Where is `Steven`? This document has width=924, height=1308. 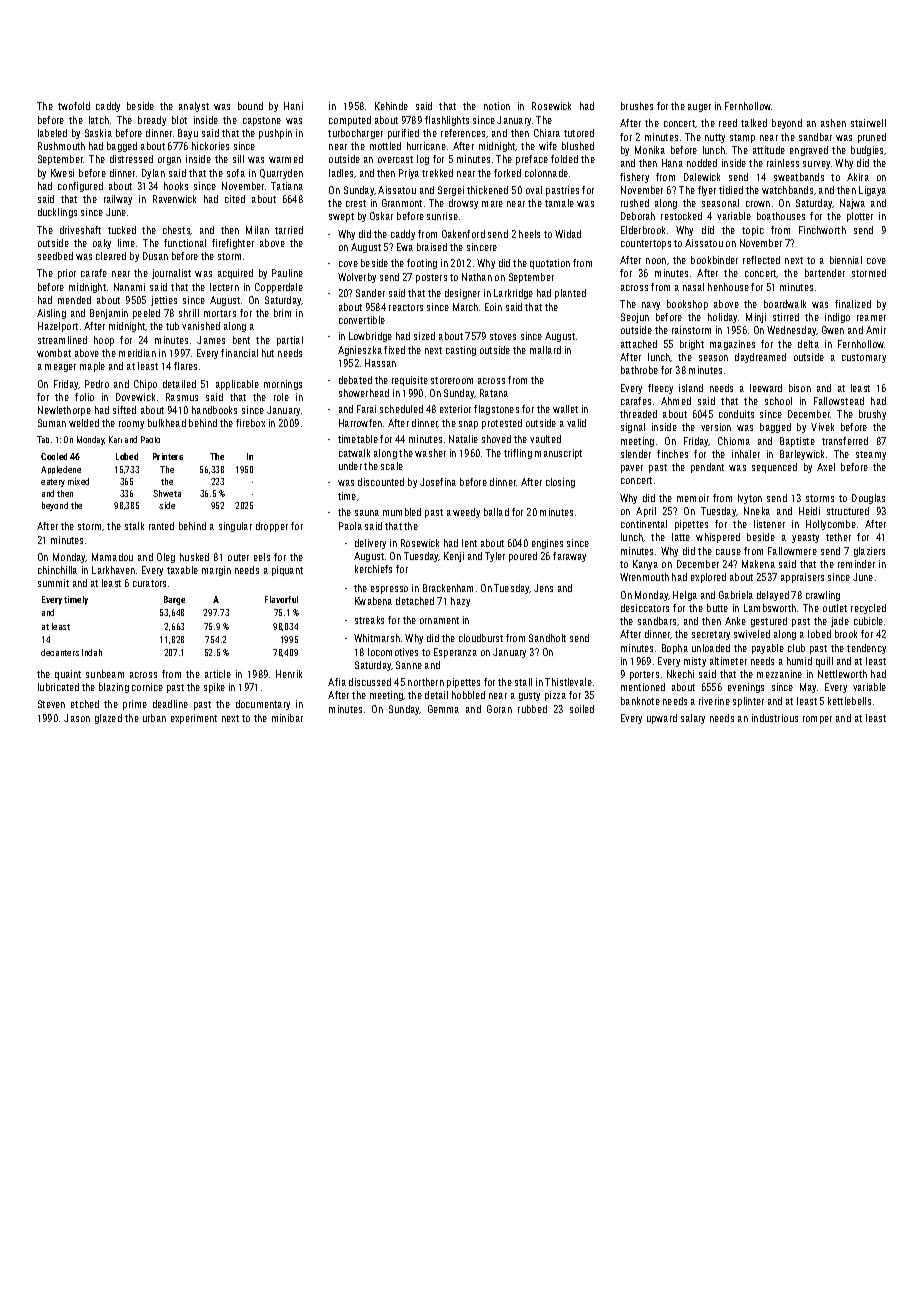 Steven is located at coordinates (51, 704).
